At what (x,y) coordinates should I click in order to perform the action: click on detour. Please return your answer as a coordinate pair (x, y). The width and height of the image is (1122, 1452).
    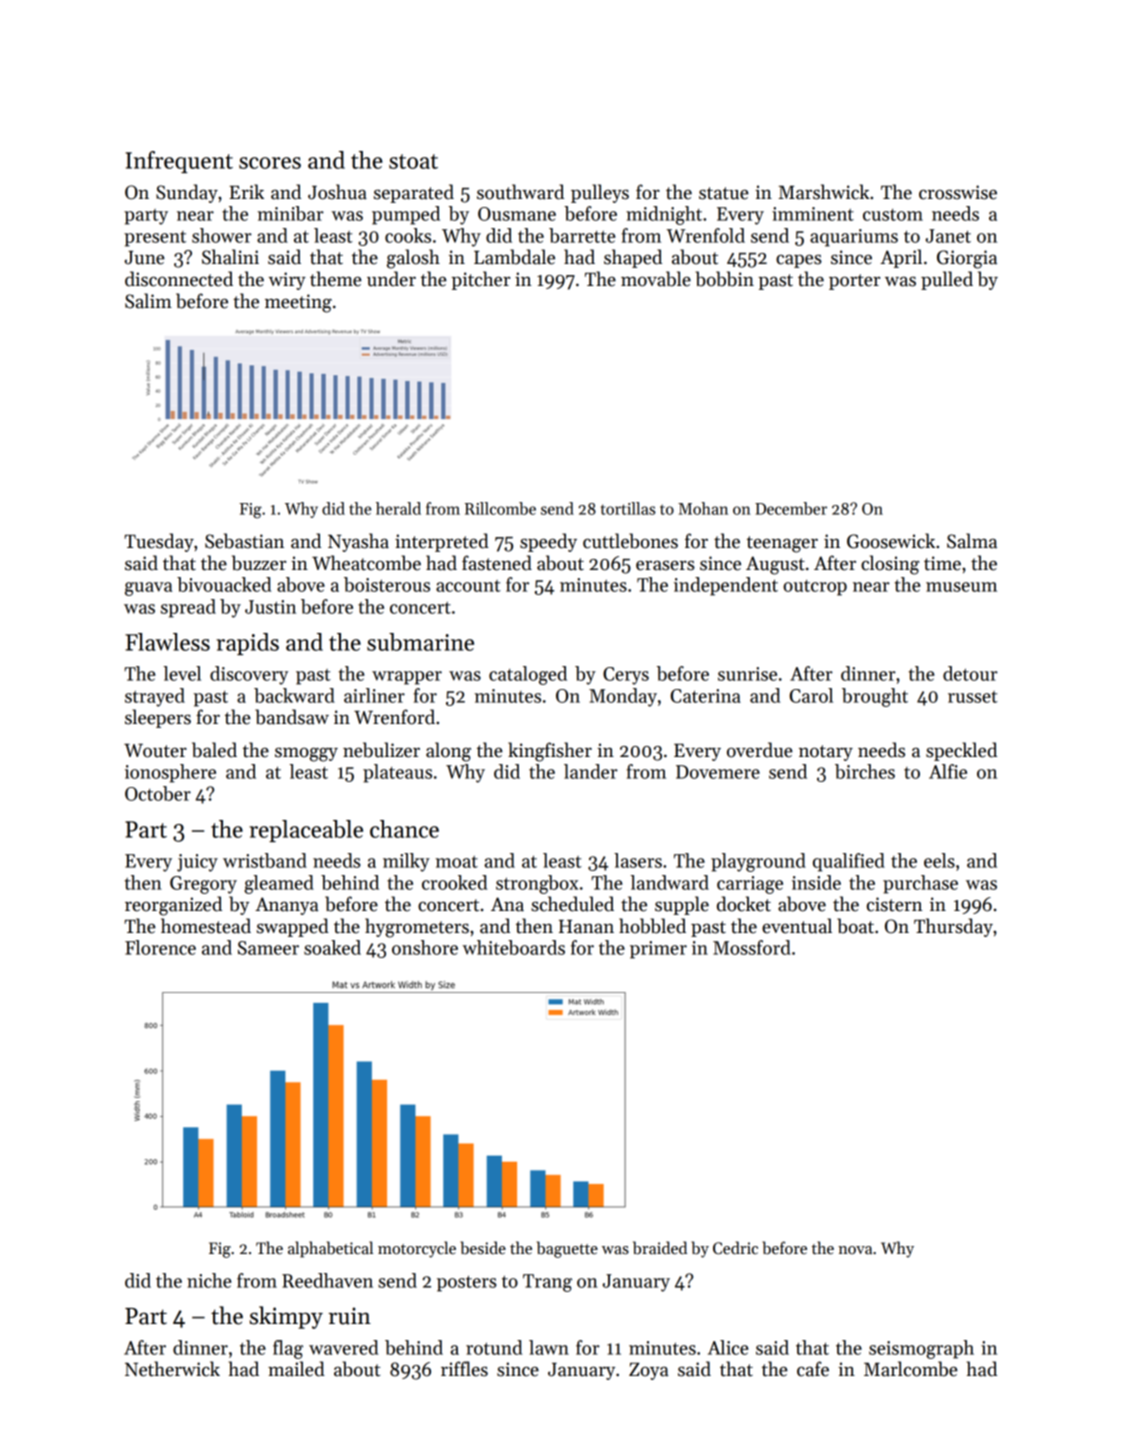
    Looking at the image, I should click on (970, 673).
